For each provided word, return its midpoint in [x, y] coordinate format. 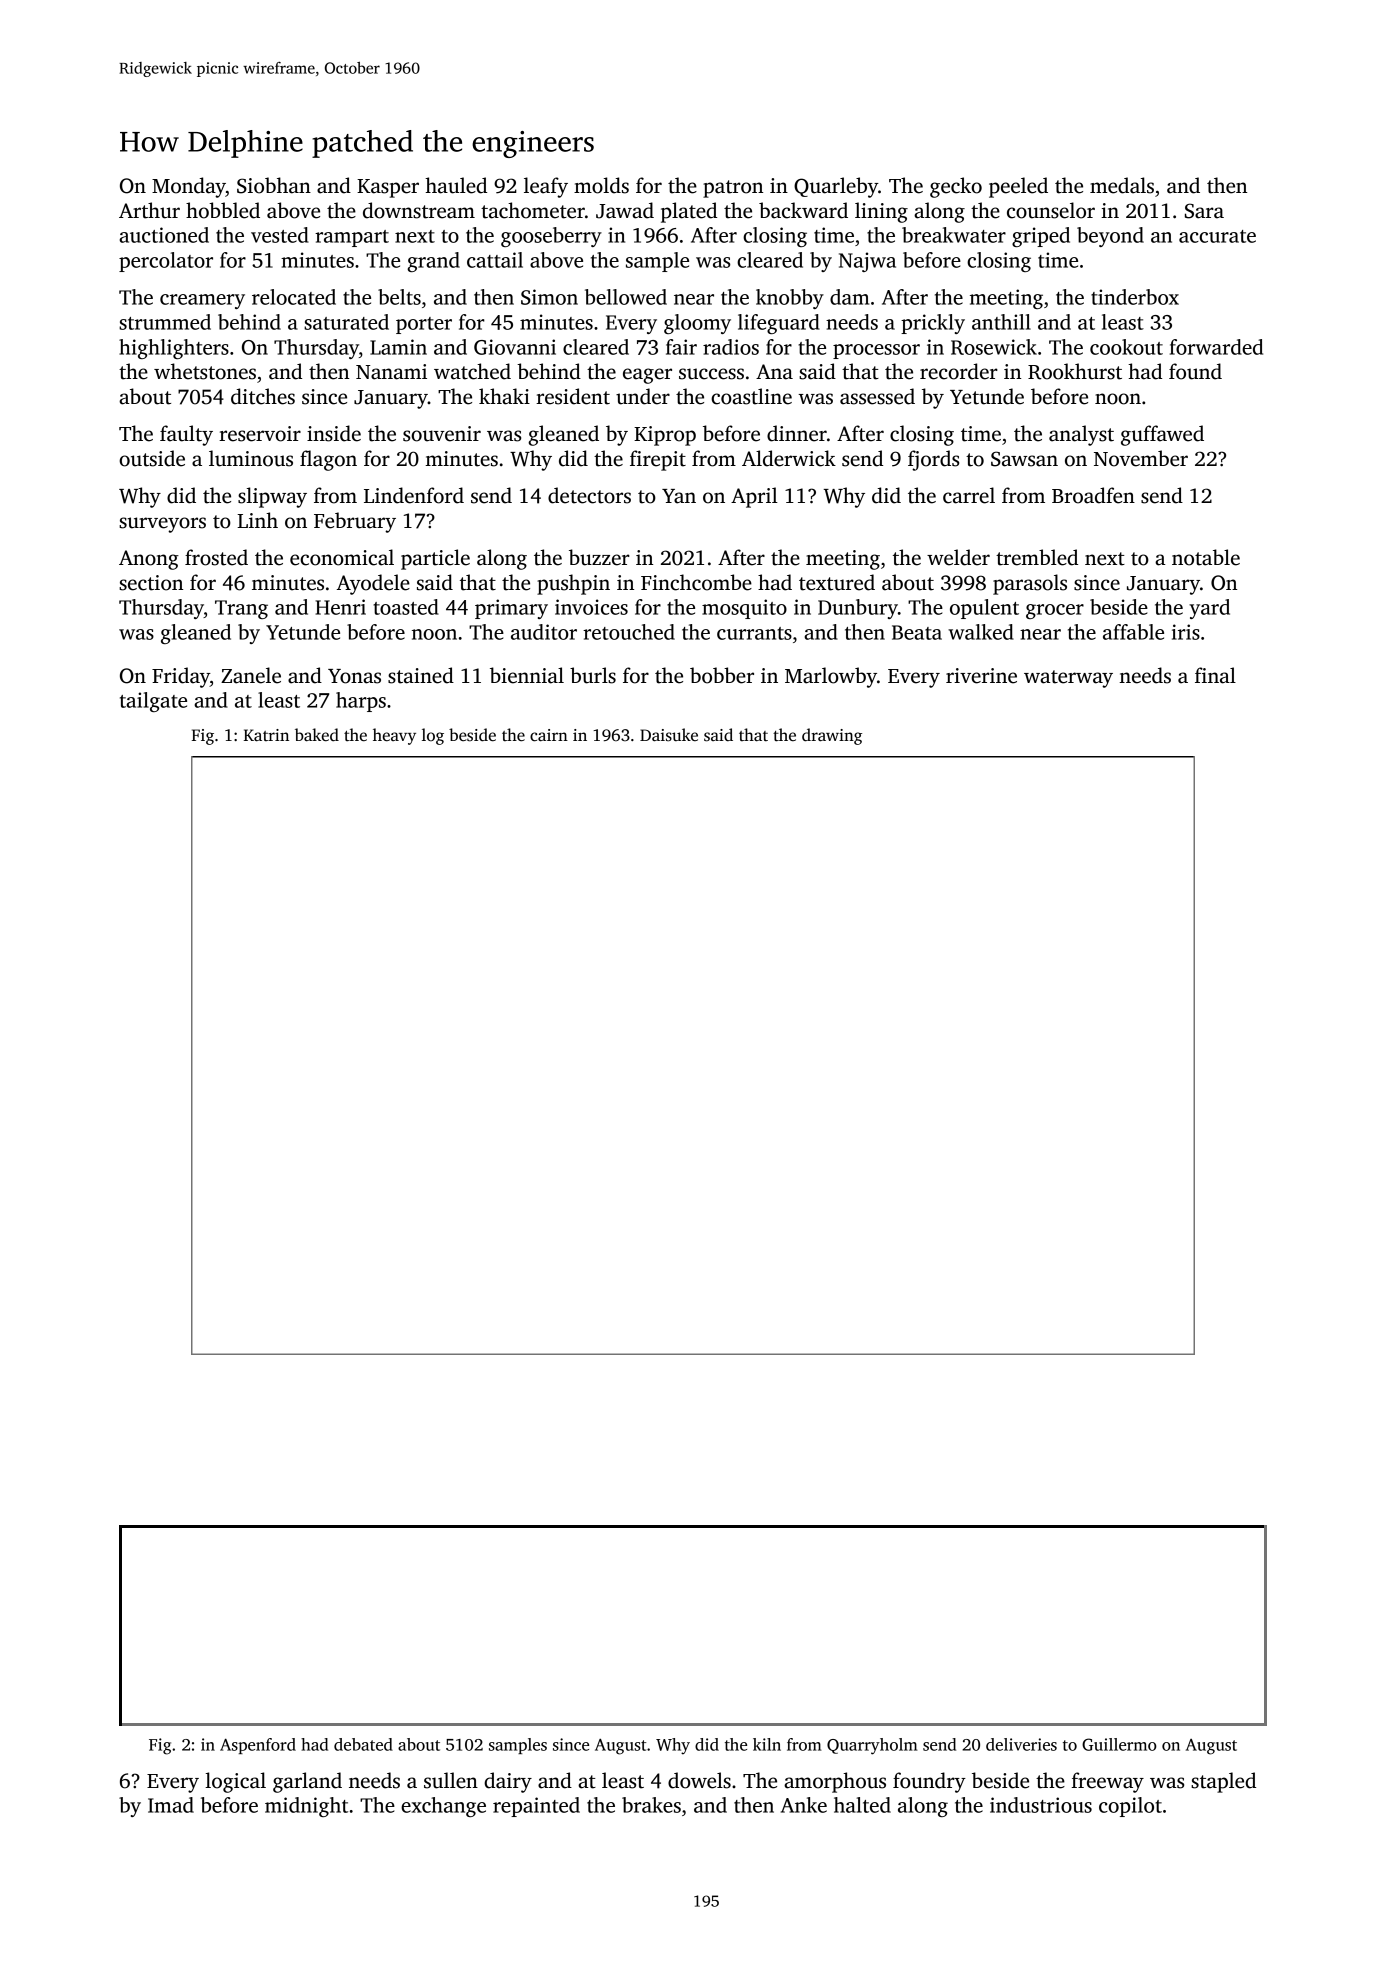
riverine [981, 676]
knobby [790, 299]
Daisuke [669, 735]
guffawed [1162, 435]
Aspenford [258, 1746]
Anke [804, 1805]
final [1215, 675]
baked [317, 735]
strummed [165, 322]
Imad [171, 1805]
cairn [549, 735]
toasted [406, 607]
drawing [832, 736]
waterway [1068, 679]
